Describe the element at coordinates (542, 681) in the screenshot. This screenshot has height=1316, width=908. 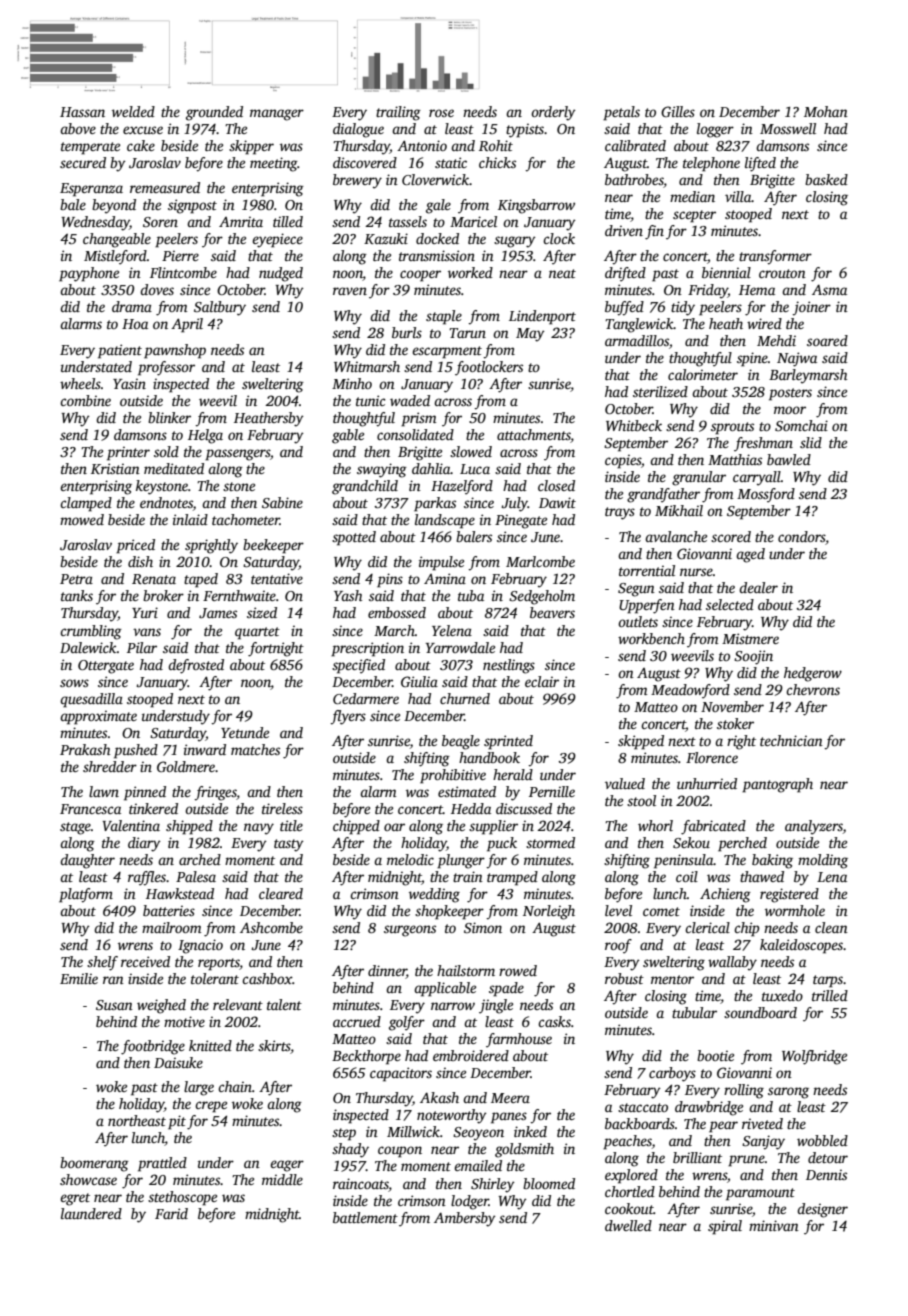
I see `eclair` at that location.
